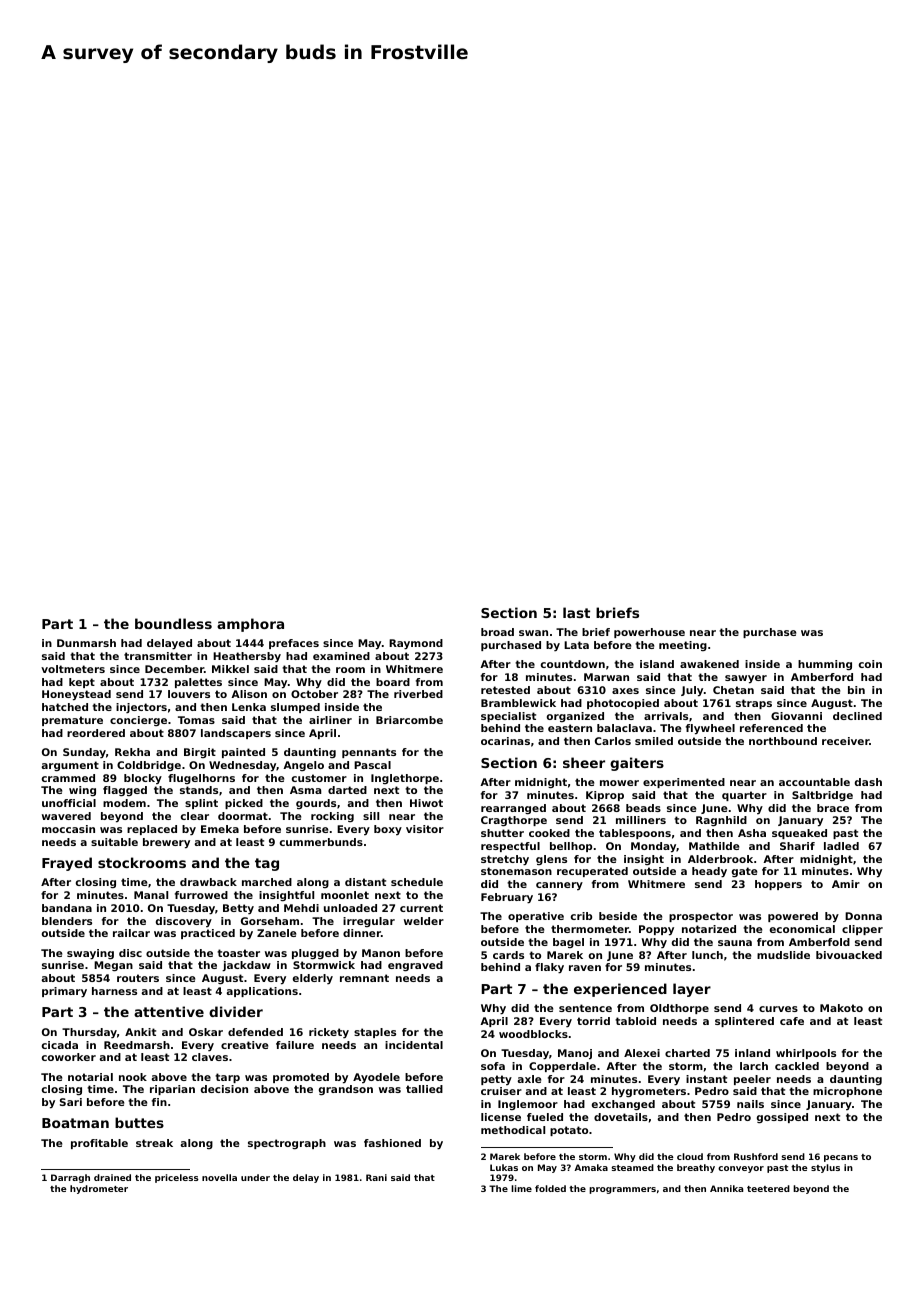 Image resolution: width=924 pixels, height=1308 pixels. Describe the element at coordinates (814, 782) in the page. I see `accountable` at that location.
